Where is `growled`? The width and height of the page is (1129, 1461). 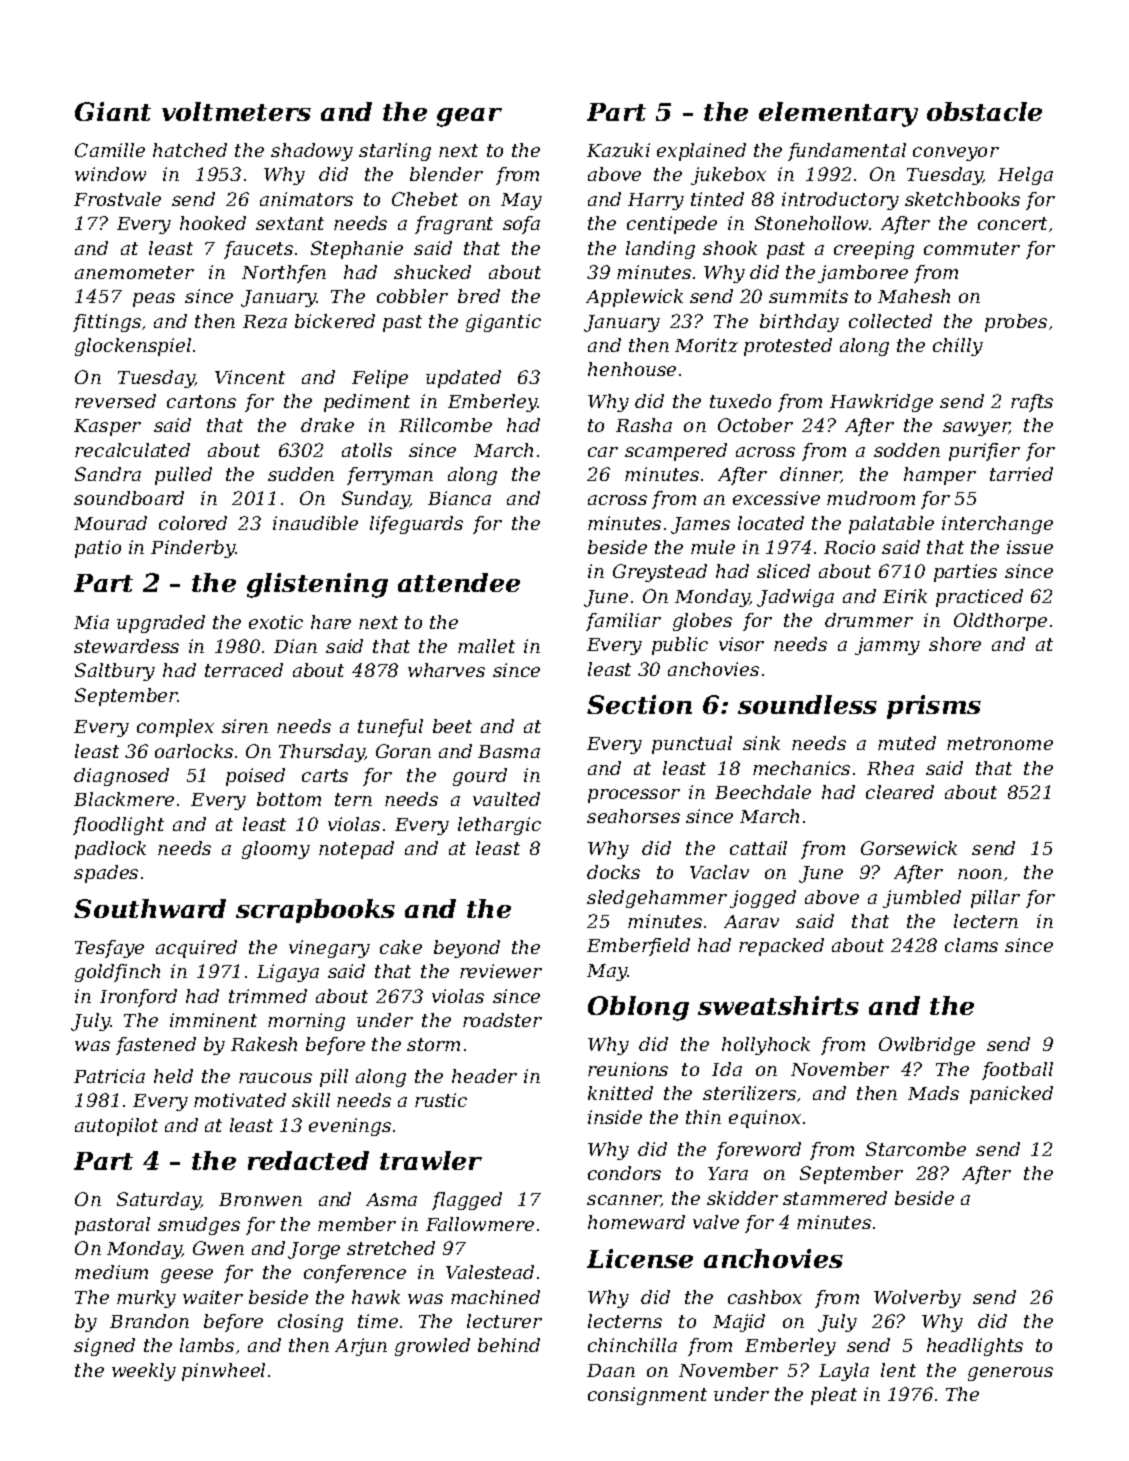
growled is located at coordinates (432, 1347).
